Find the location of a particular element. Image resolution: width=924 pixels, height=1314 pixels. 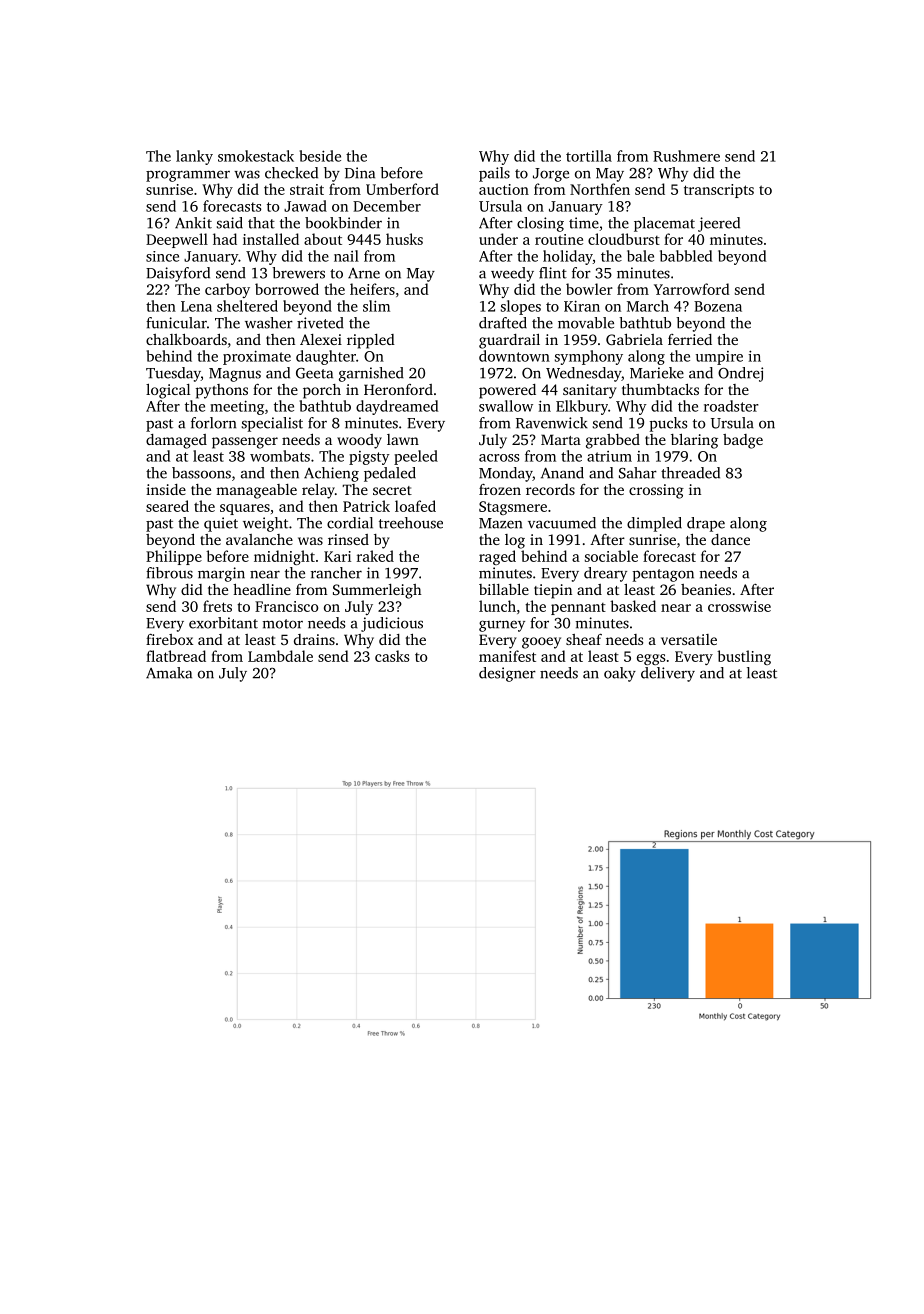

movable is located at coordinates (586, 323).
